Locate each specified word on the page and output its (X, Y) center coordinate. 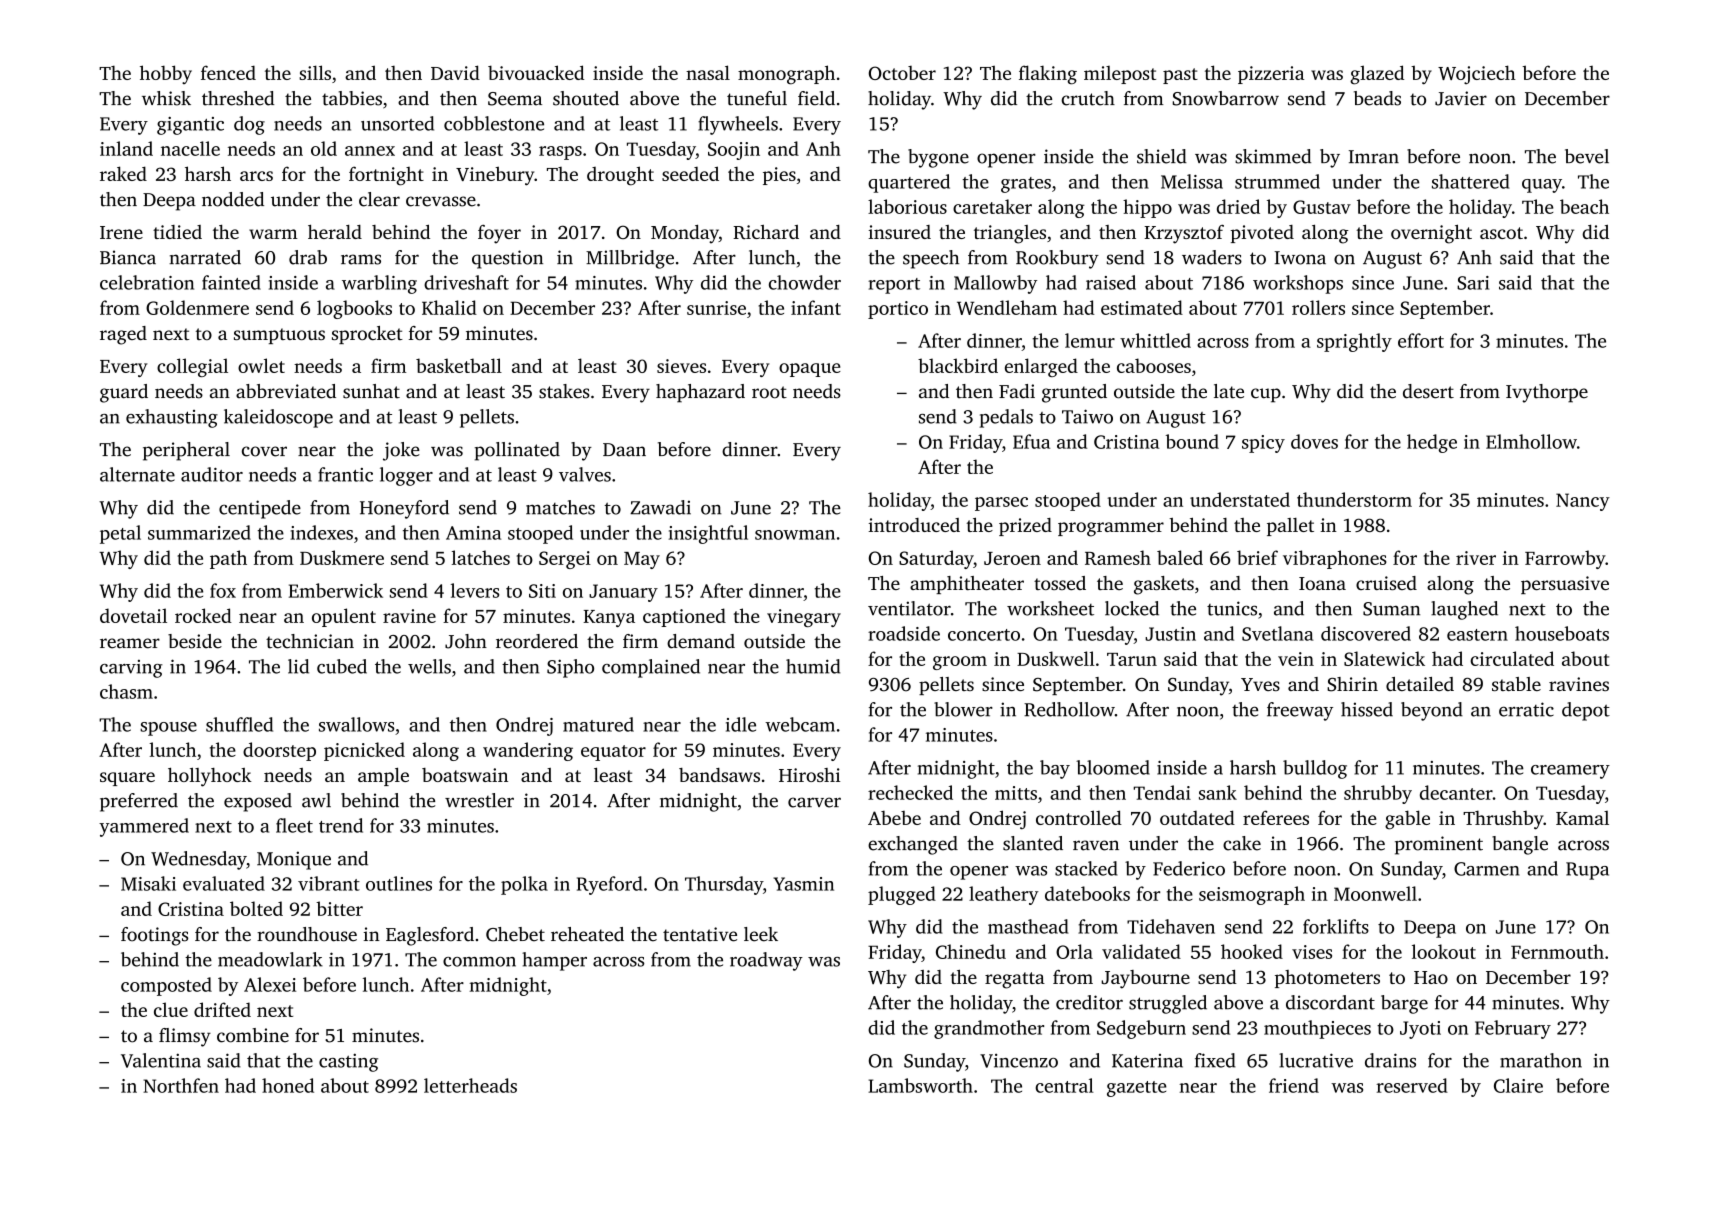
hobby (166, 74)
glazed (1377, 75)
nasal (708, 72)
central (1064, 1085)
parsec (1001, 504)
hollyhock (210, 777)
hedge (1432, 443)
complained (651, 668)
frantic (345, 474)
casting (348, 1062)
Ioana (1322, 583)
